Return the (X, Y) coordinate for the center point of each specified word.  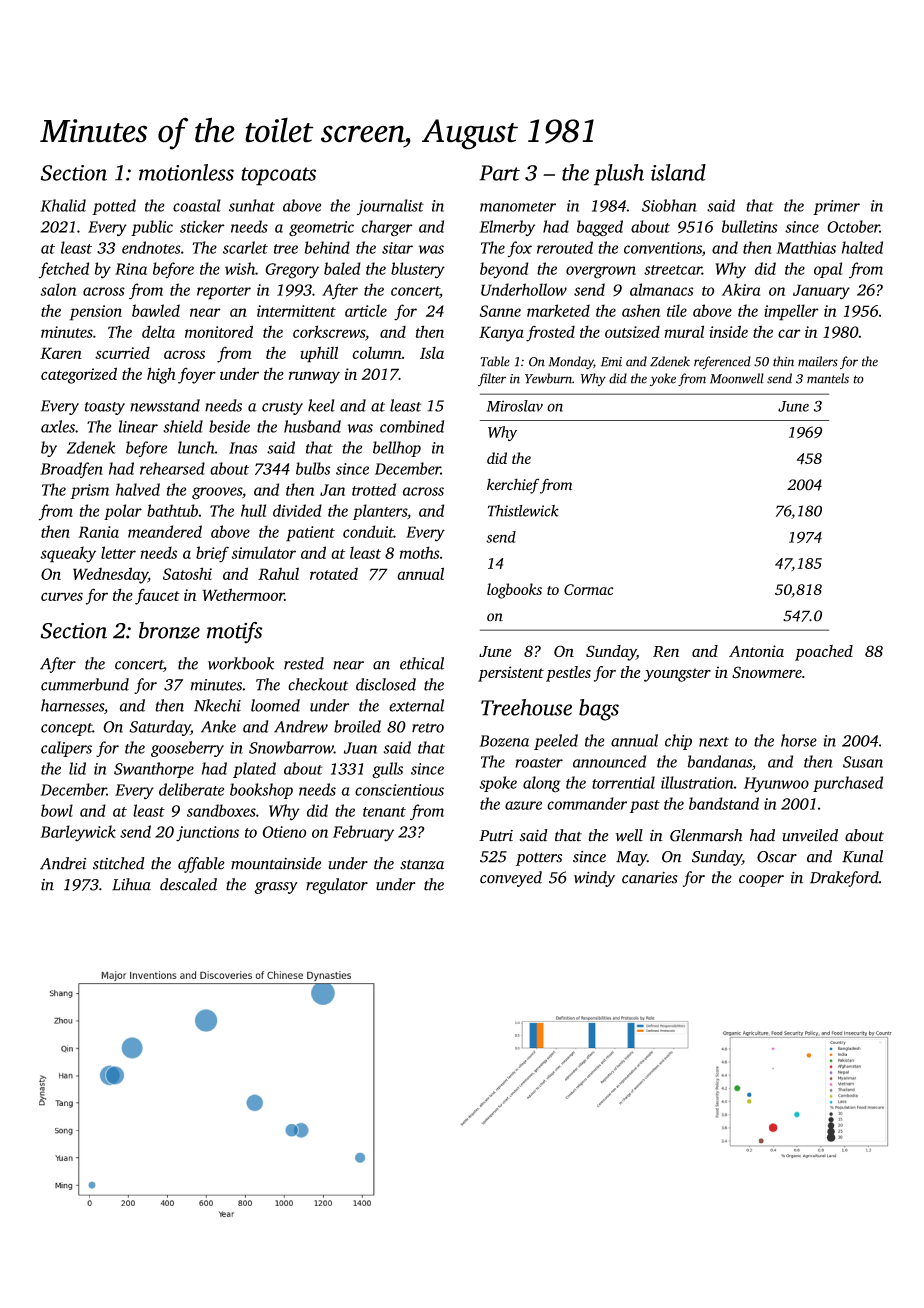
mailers (818, 361)
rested (304, 663)
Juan (360, 748)
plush (619, 175)
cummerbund (85, 684)
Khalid (63, 205)
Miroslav (514, 406)
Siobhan (669, 205)
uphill (319, 354)
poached (824, 653)
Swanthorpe (154, 770)
